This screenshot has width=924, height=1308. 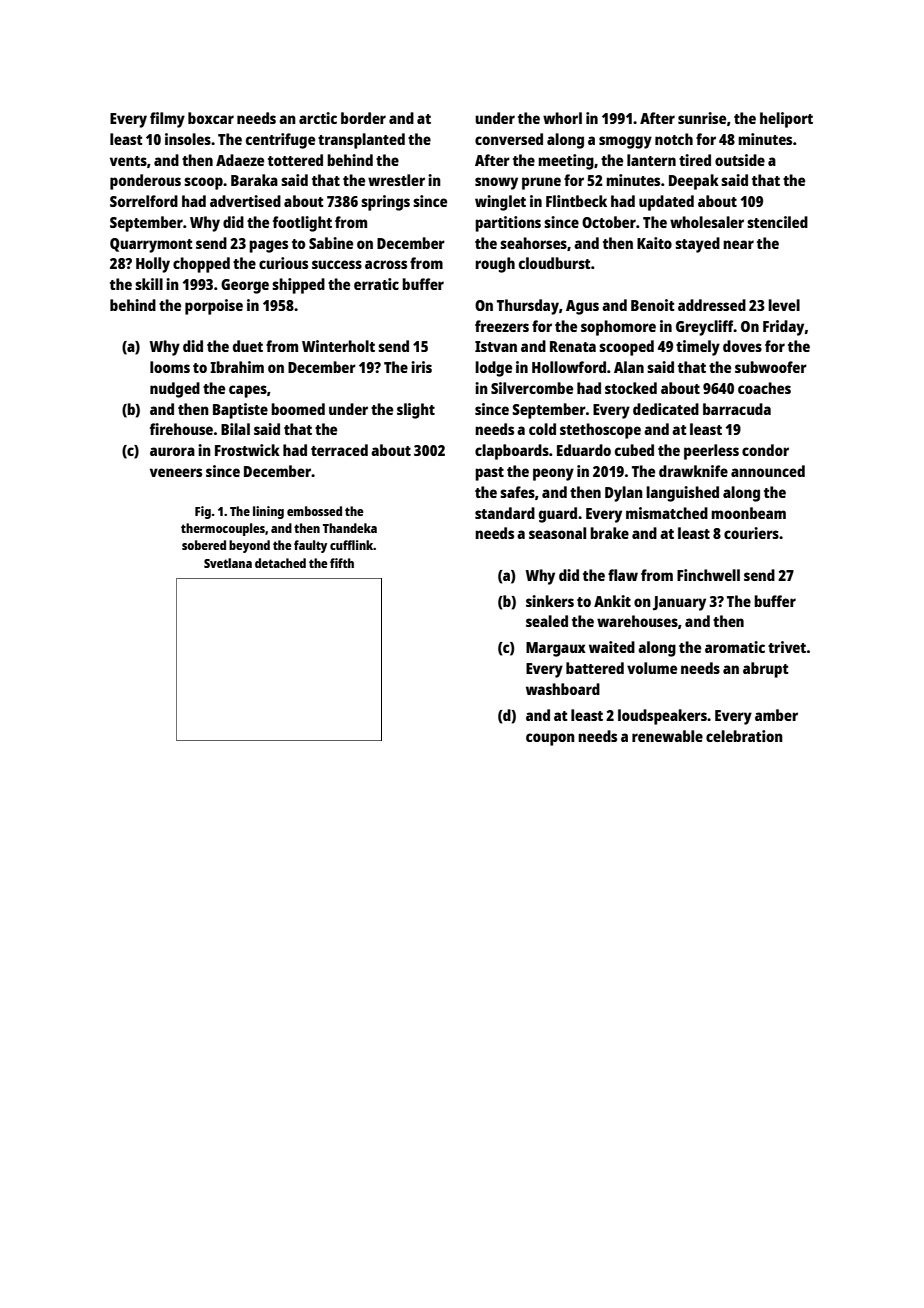 I want to click on smoggy, so click(x=625, y=142).
